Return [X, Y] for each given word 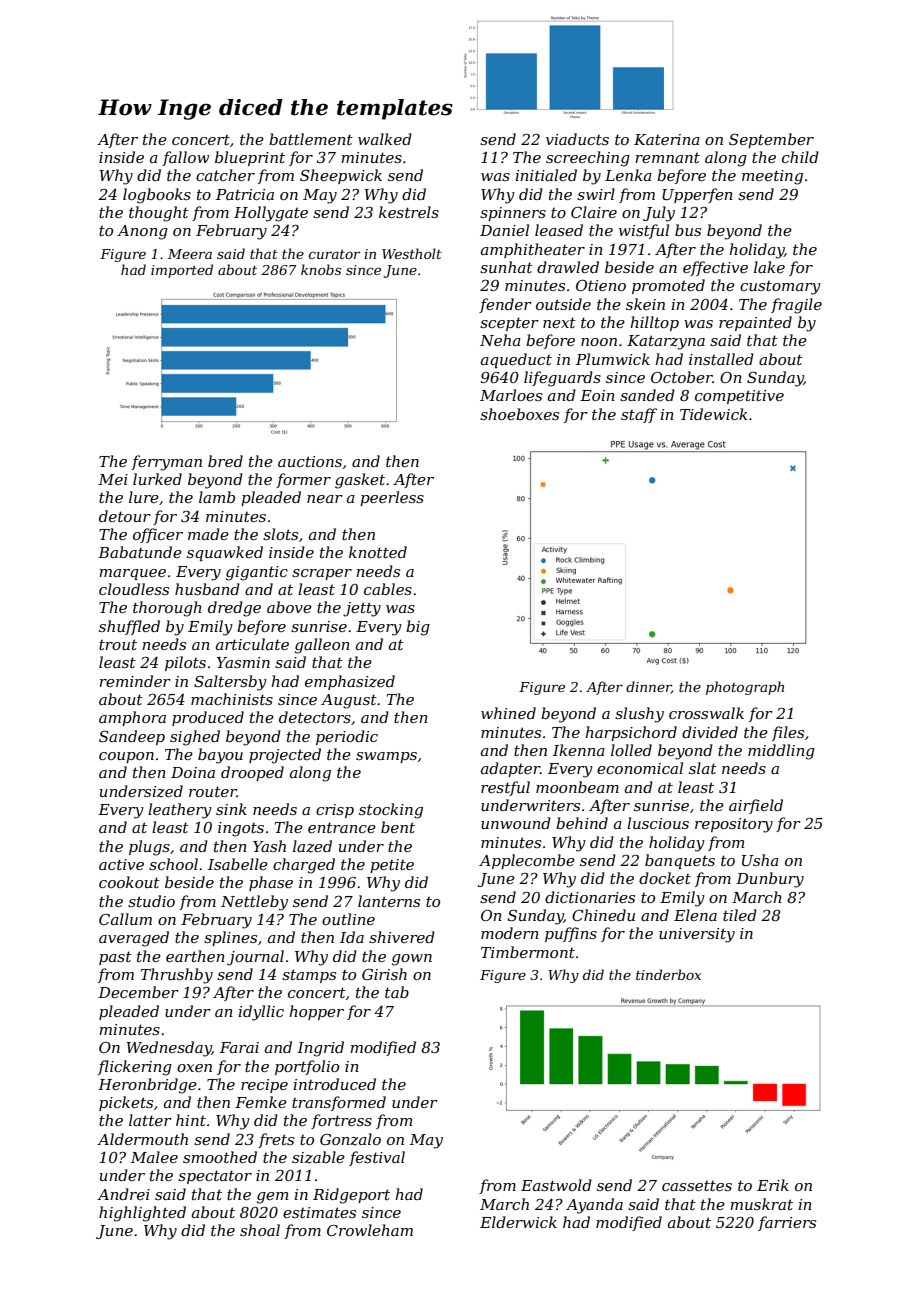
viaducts [577, 139]
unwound [516, 823]
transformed [339, 1103]
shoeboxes [519, 414]
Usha [760, 860]
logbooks [157, 196]
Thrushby [177, 976]
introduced [335, 1084]
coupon [126, 757]
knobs [321, 269]
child [800, 157]
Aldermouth [142, 1139]
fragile [796, 306]
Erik [773, 1185]
